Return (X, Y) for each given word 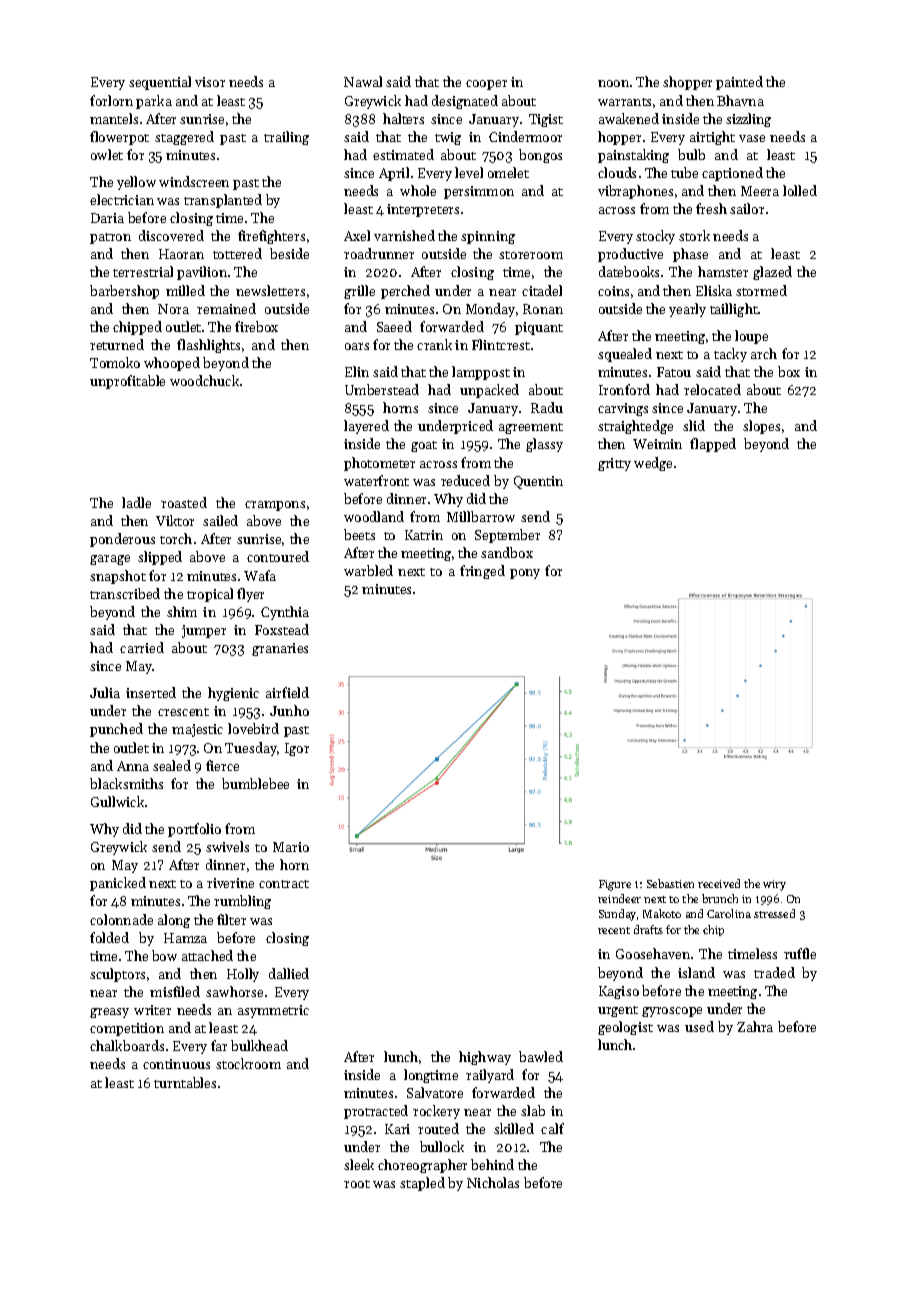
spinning (488, 237)
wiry (774, 885)
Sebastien (670, 883)
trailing (286, 138)
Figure (615, 885)
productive (630, 255)
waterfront (376, 480)
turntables (185, 1082)
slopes (761, 427)
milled (185, 290)
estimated (403, 154)
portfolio (194, 830)
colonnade (121, 919)
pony (525, 574)
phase (690, 255)
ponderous (122, 540)
